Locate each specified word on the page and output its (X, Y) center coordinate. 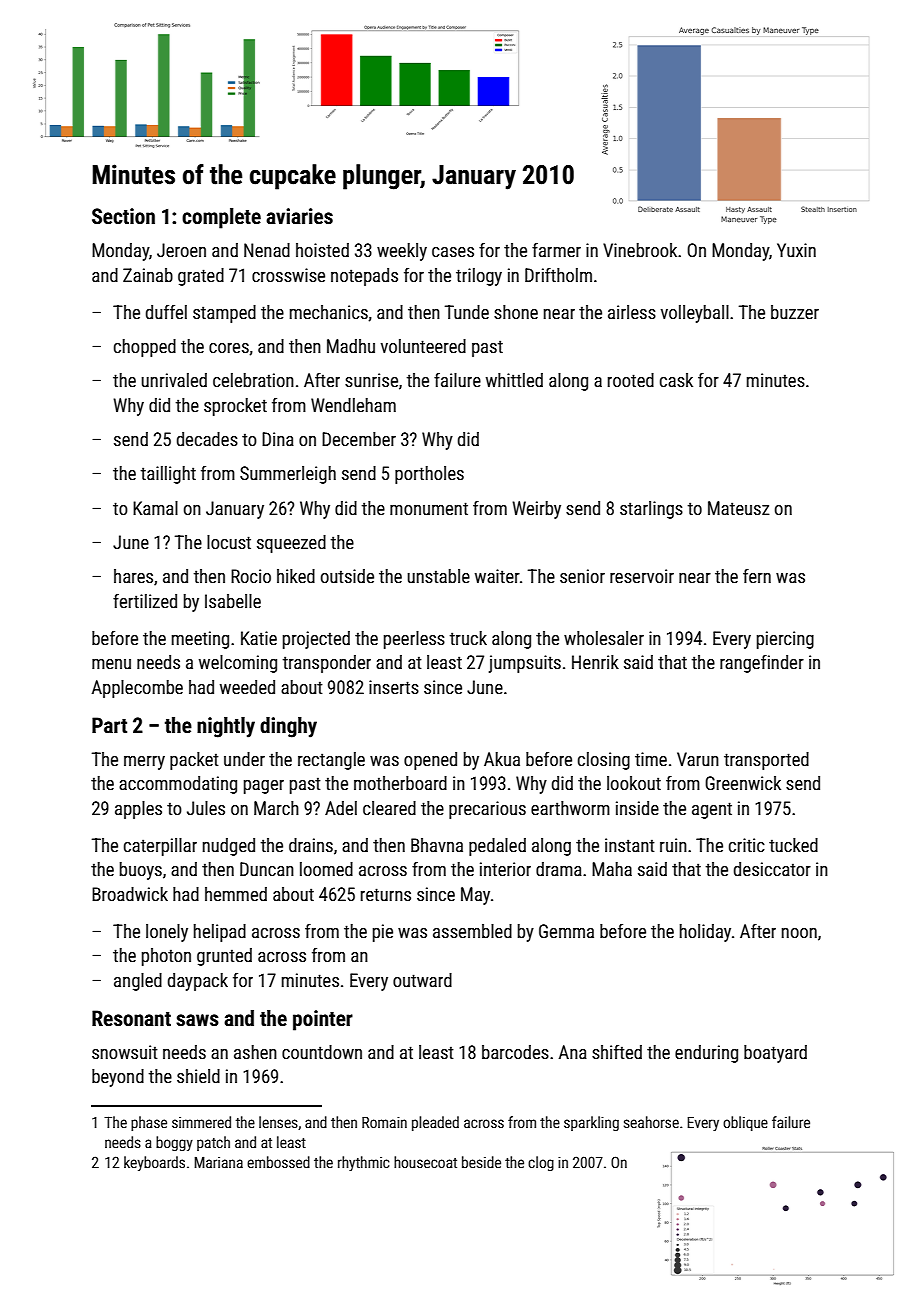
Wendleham (353, 405)
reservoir (642, 576)
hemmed (236, 894)
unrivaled (174, 380)
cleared (389, 808)
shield (198, 1076)
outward (422, 980)
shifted (617, 1052)
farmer (556, 250)
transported (766, 761)
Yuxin (796, 250)
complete (221, 218)
